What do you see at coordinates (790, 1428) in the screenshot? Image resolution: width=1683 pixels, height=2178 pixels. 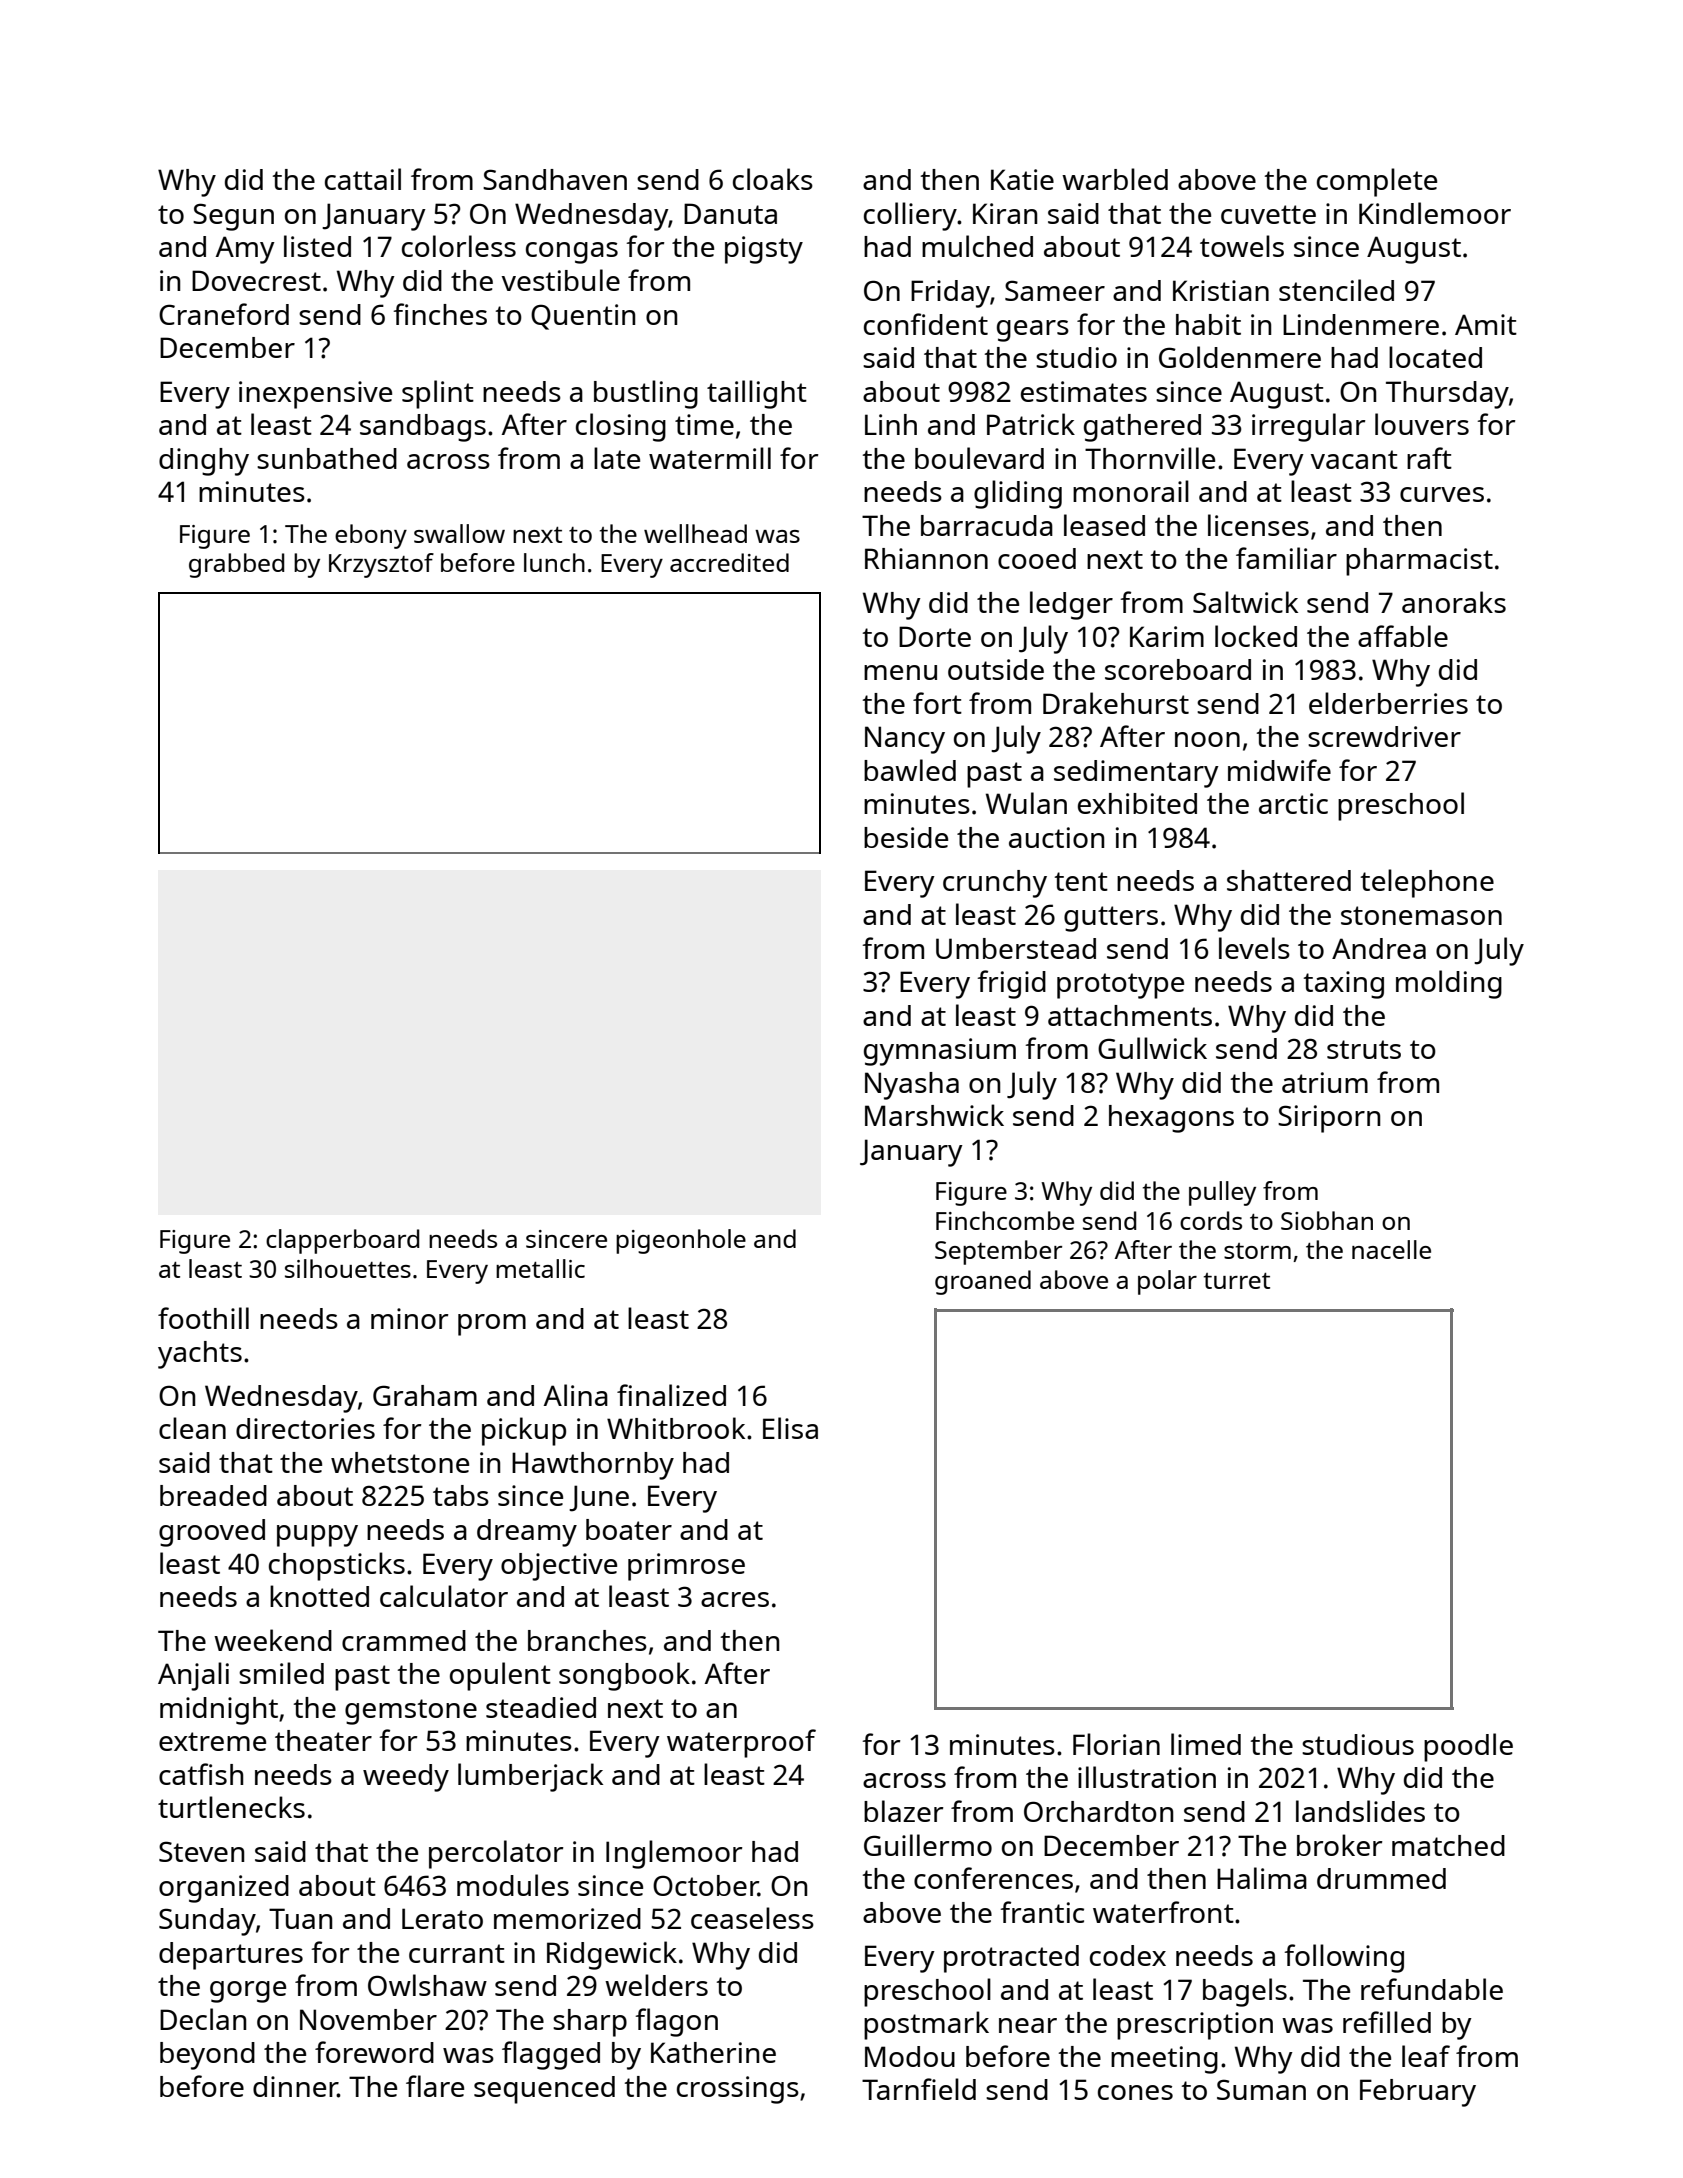 I see `Elisa` at bounding box center [790, 1428].
